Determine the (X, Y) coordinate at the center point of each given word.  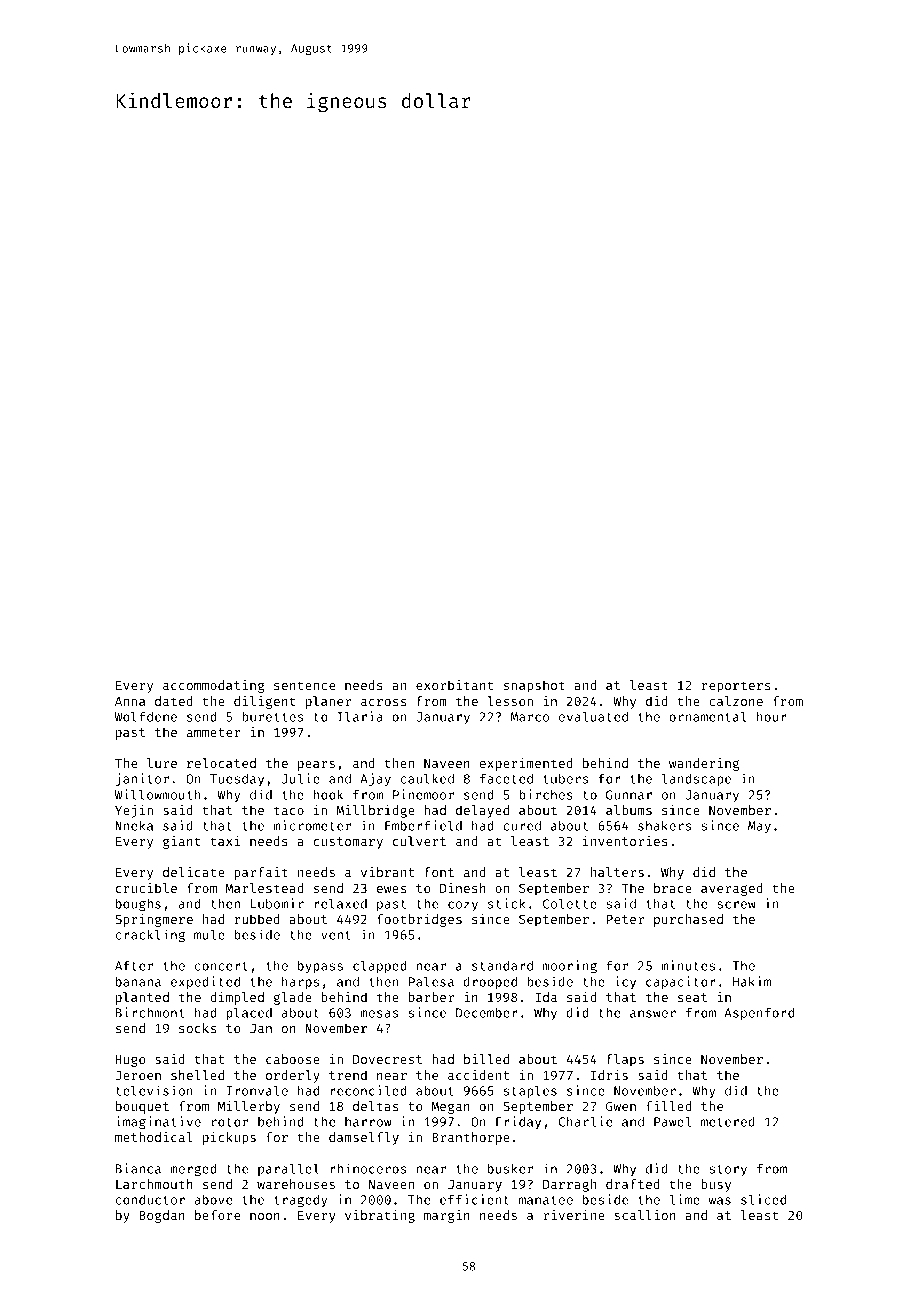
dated (174, 701)
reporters (736, 687)
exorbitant (454, 685)
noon (265, 1216)
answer (653, 1014)
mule (209, 934)
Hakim (752, 981)
